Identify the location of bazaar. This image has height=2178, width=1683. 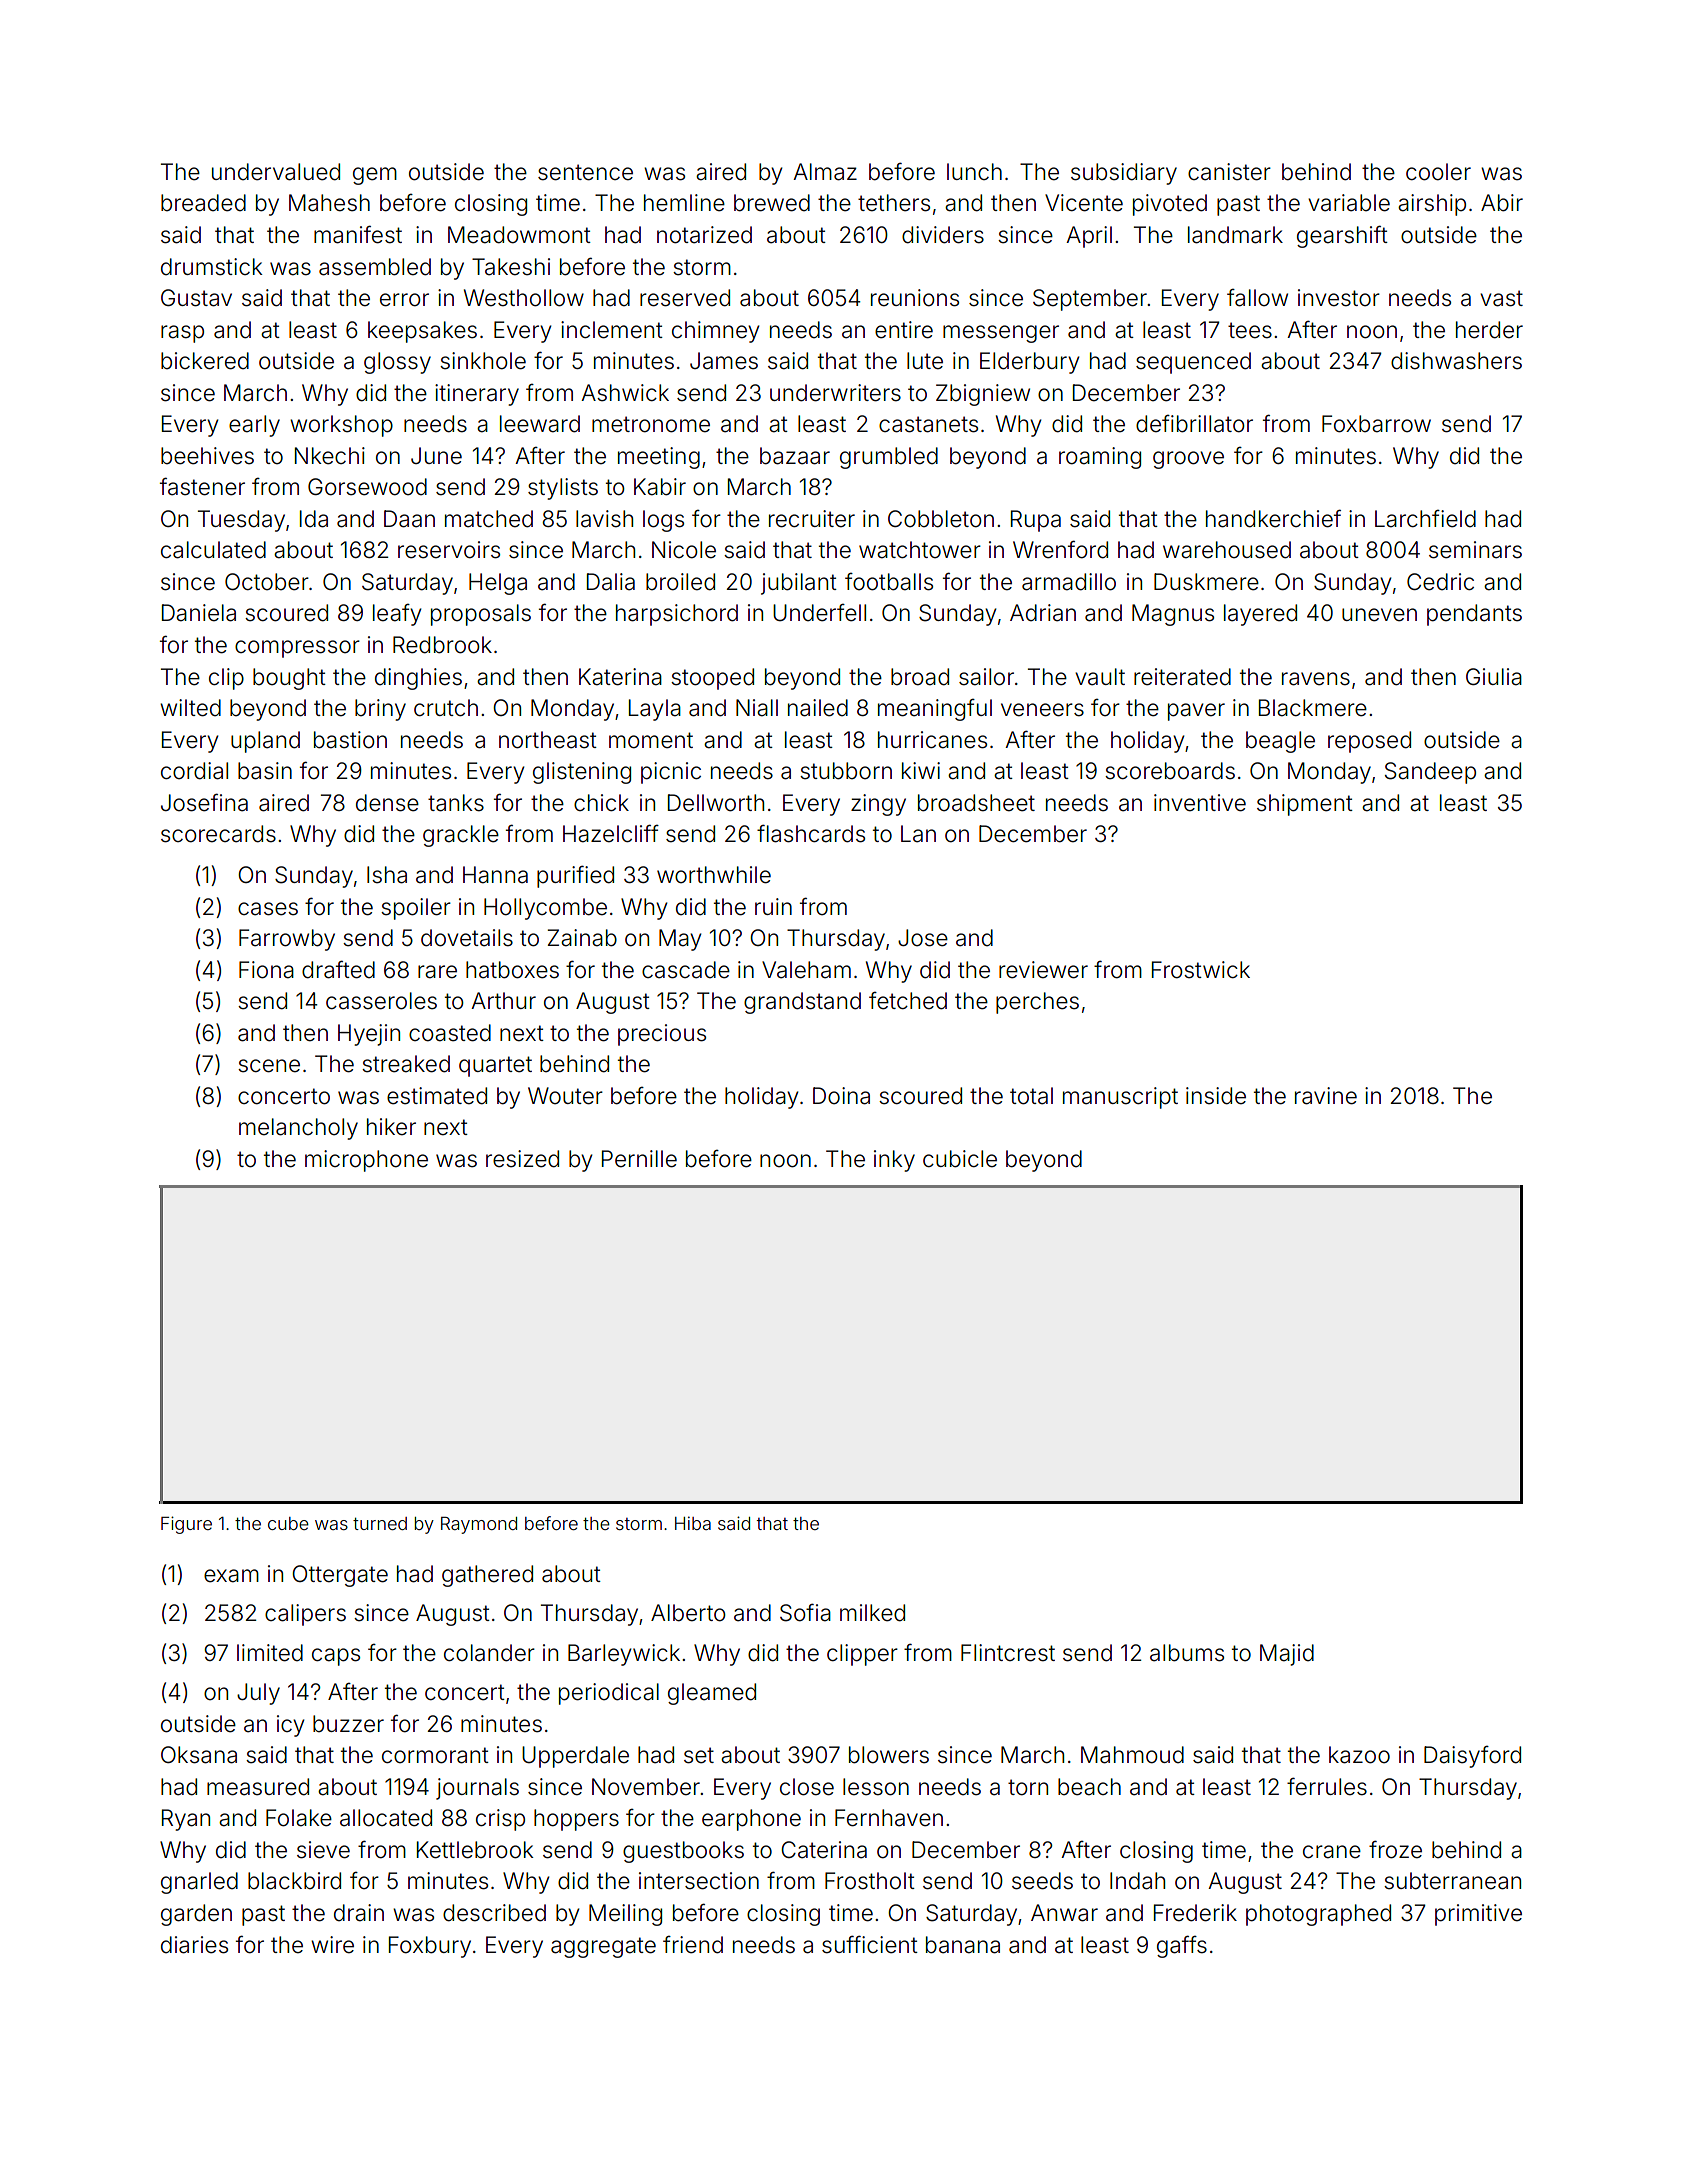
(795, 456).
